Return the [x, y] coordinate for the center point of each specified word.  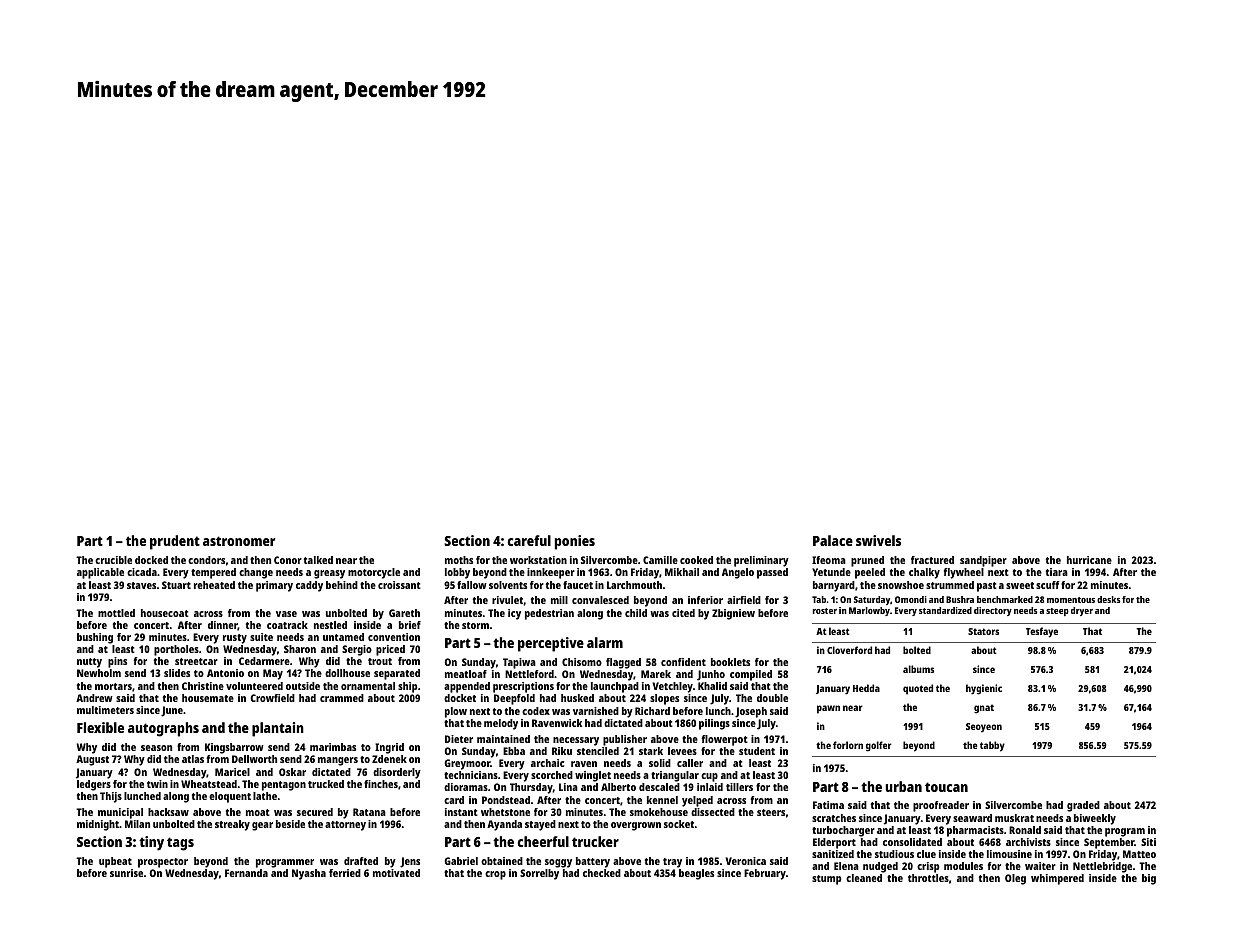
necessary [576, 741]
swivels [878, 540]
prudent [175, 542]
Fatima [828, 805]
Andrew [94, 698]
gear [262, 826]
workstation [538, 560]
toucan [946, 787]
